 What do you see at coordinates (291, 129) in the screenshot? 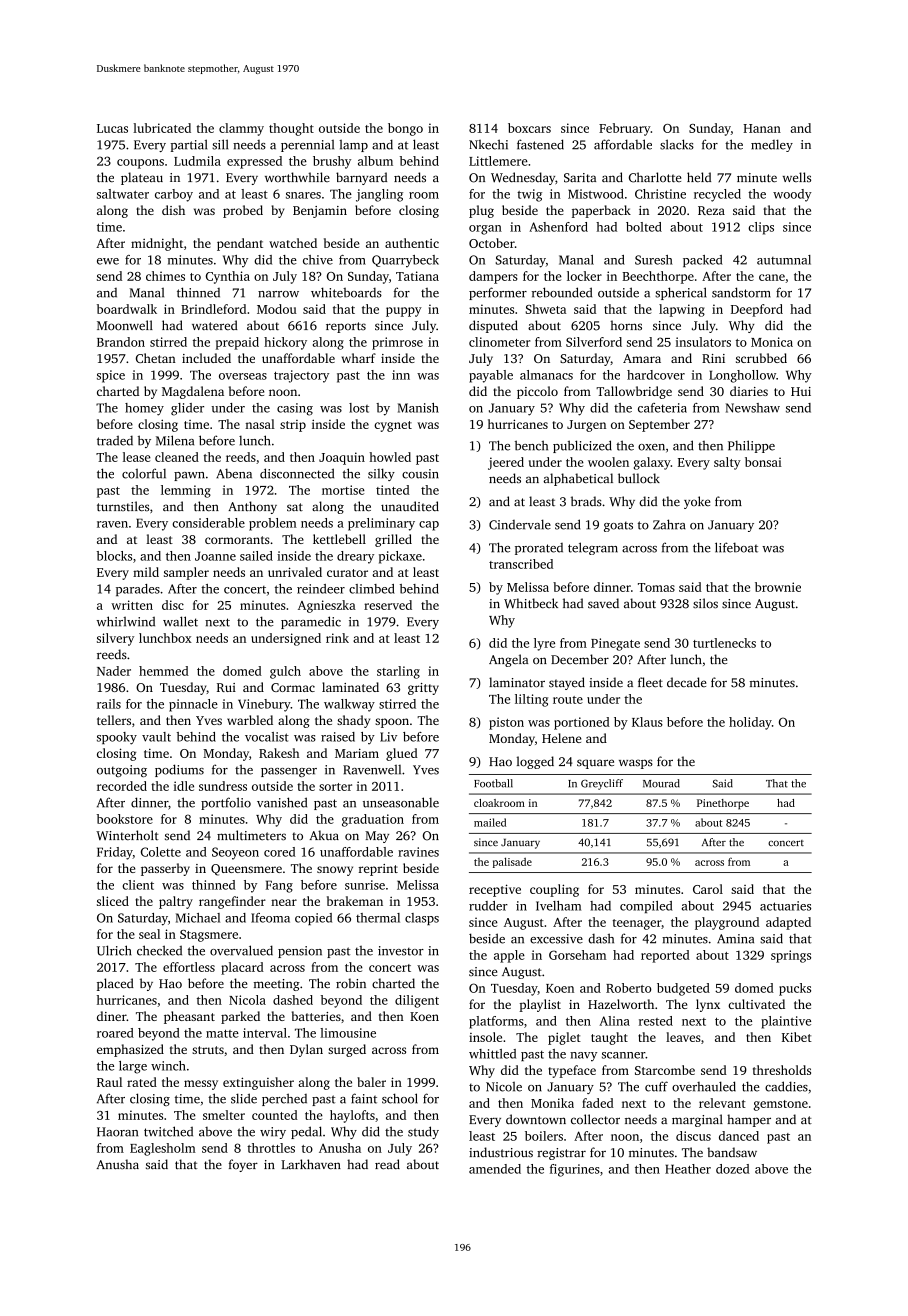
I see `thought` at bounding box center [291, 129].
